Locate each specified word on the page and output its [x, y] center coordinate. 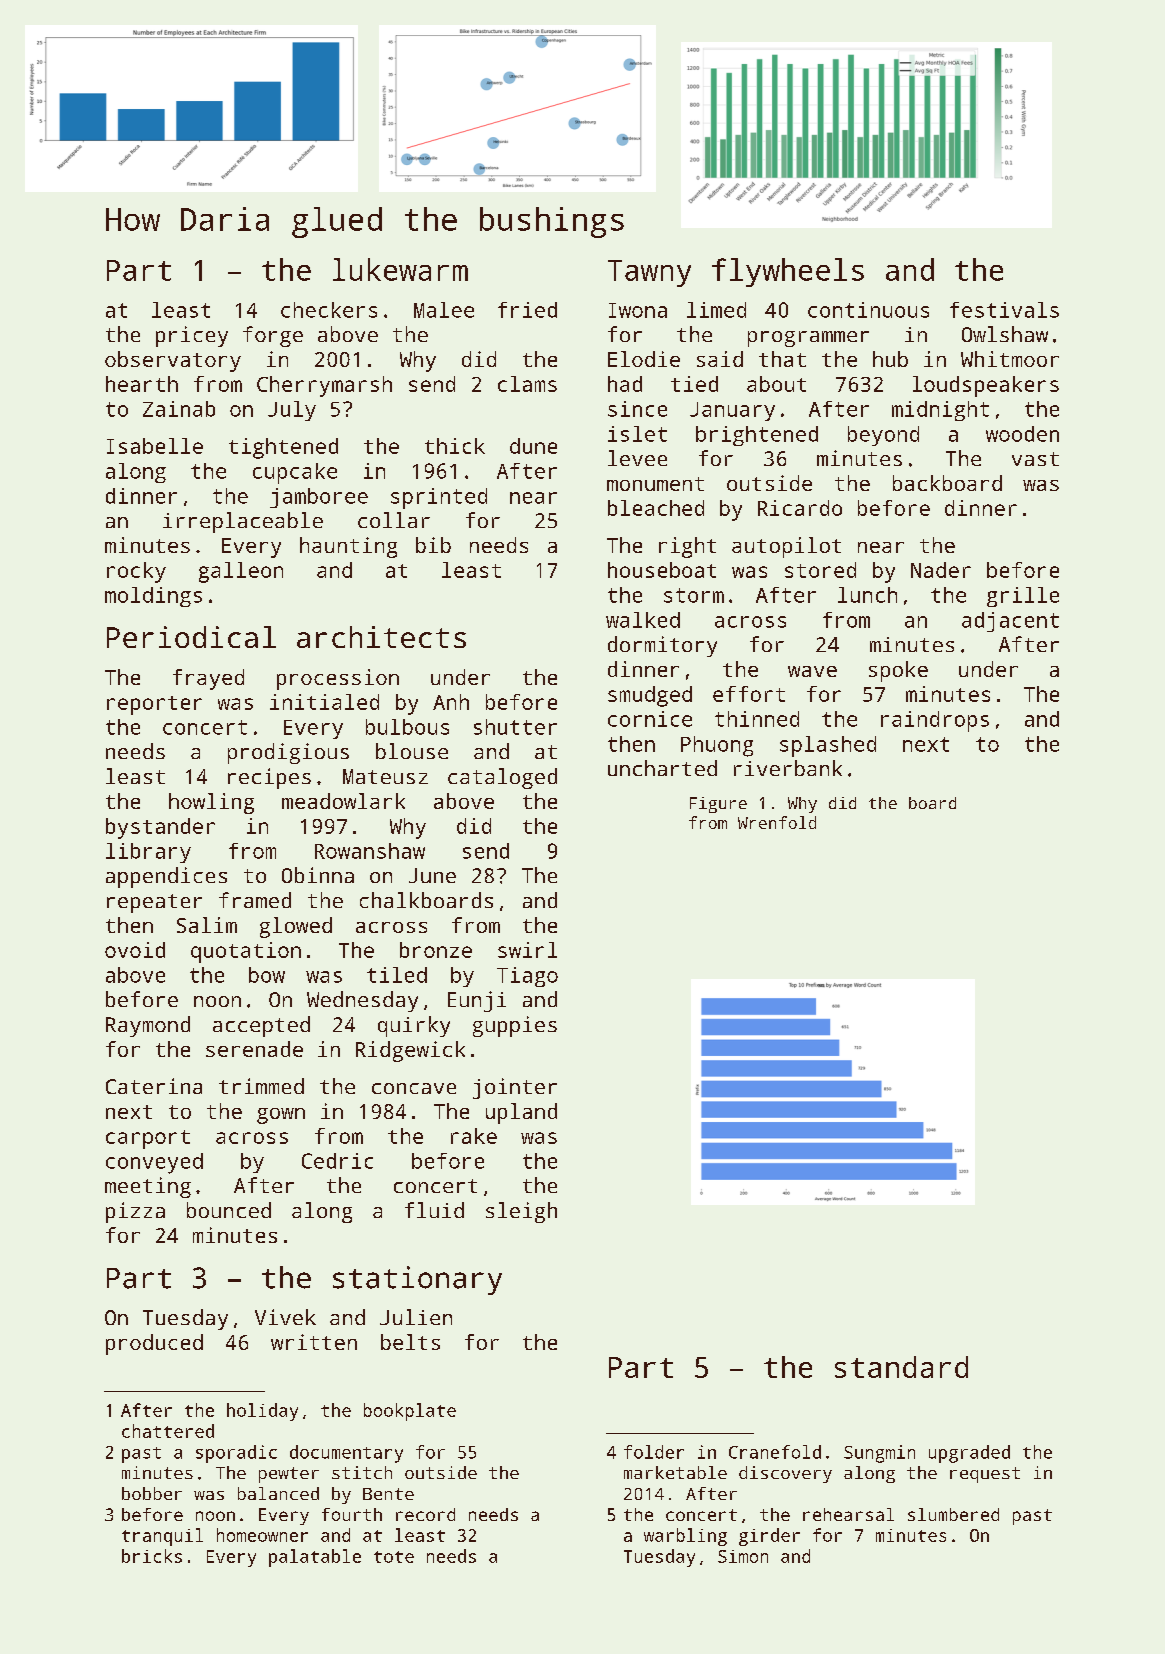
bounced [229, 1210]
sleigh [521, 1212]
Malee [444, 310]
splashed [828, 746]
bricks [152, 1556]
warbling [685, 1537]
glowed [296, 927]
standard [901, 1367]
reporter [154, 705]
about [776, 384]
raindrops [935, 721]
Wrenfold [777, 822]
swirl [527, 950]
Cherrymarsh [324, 386]
